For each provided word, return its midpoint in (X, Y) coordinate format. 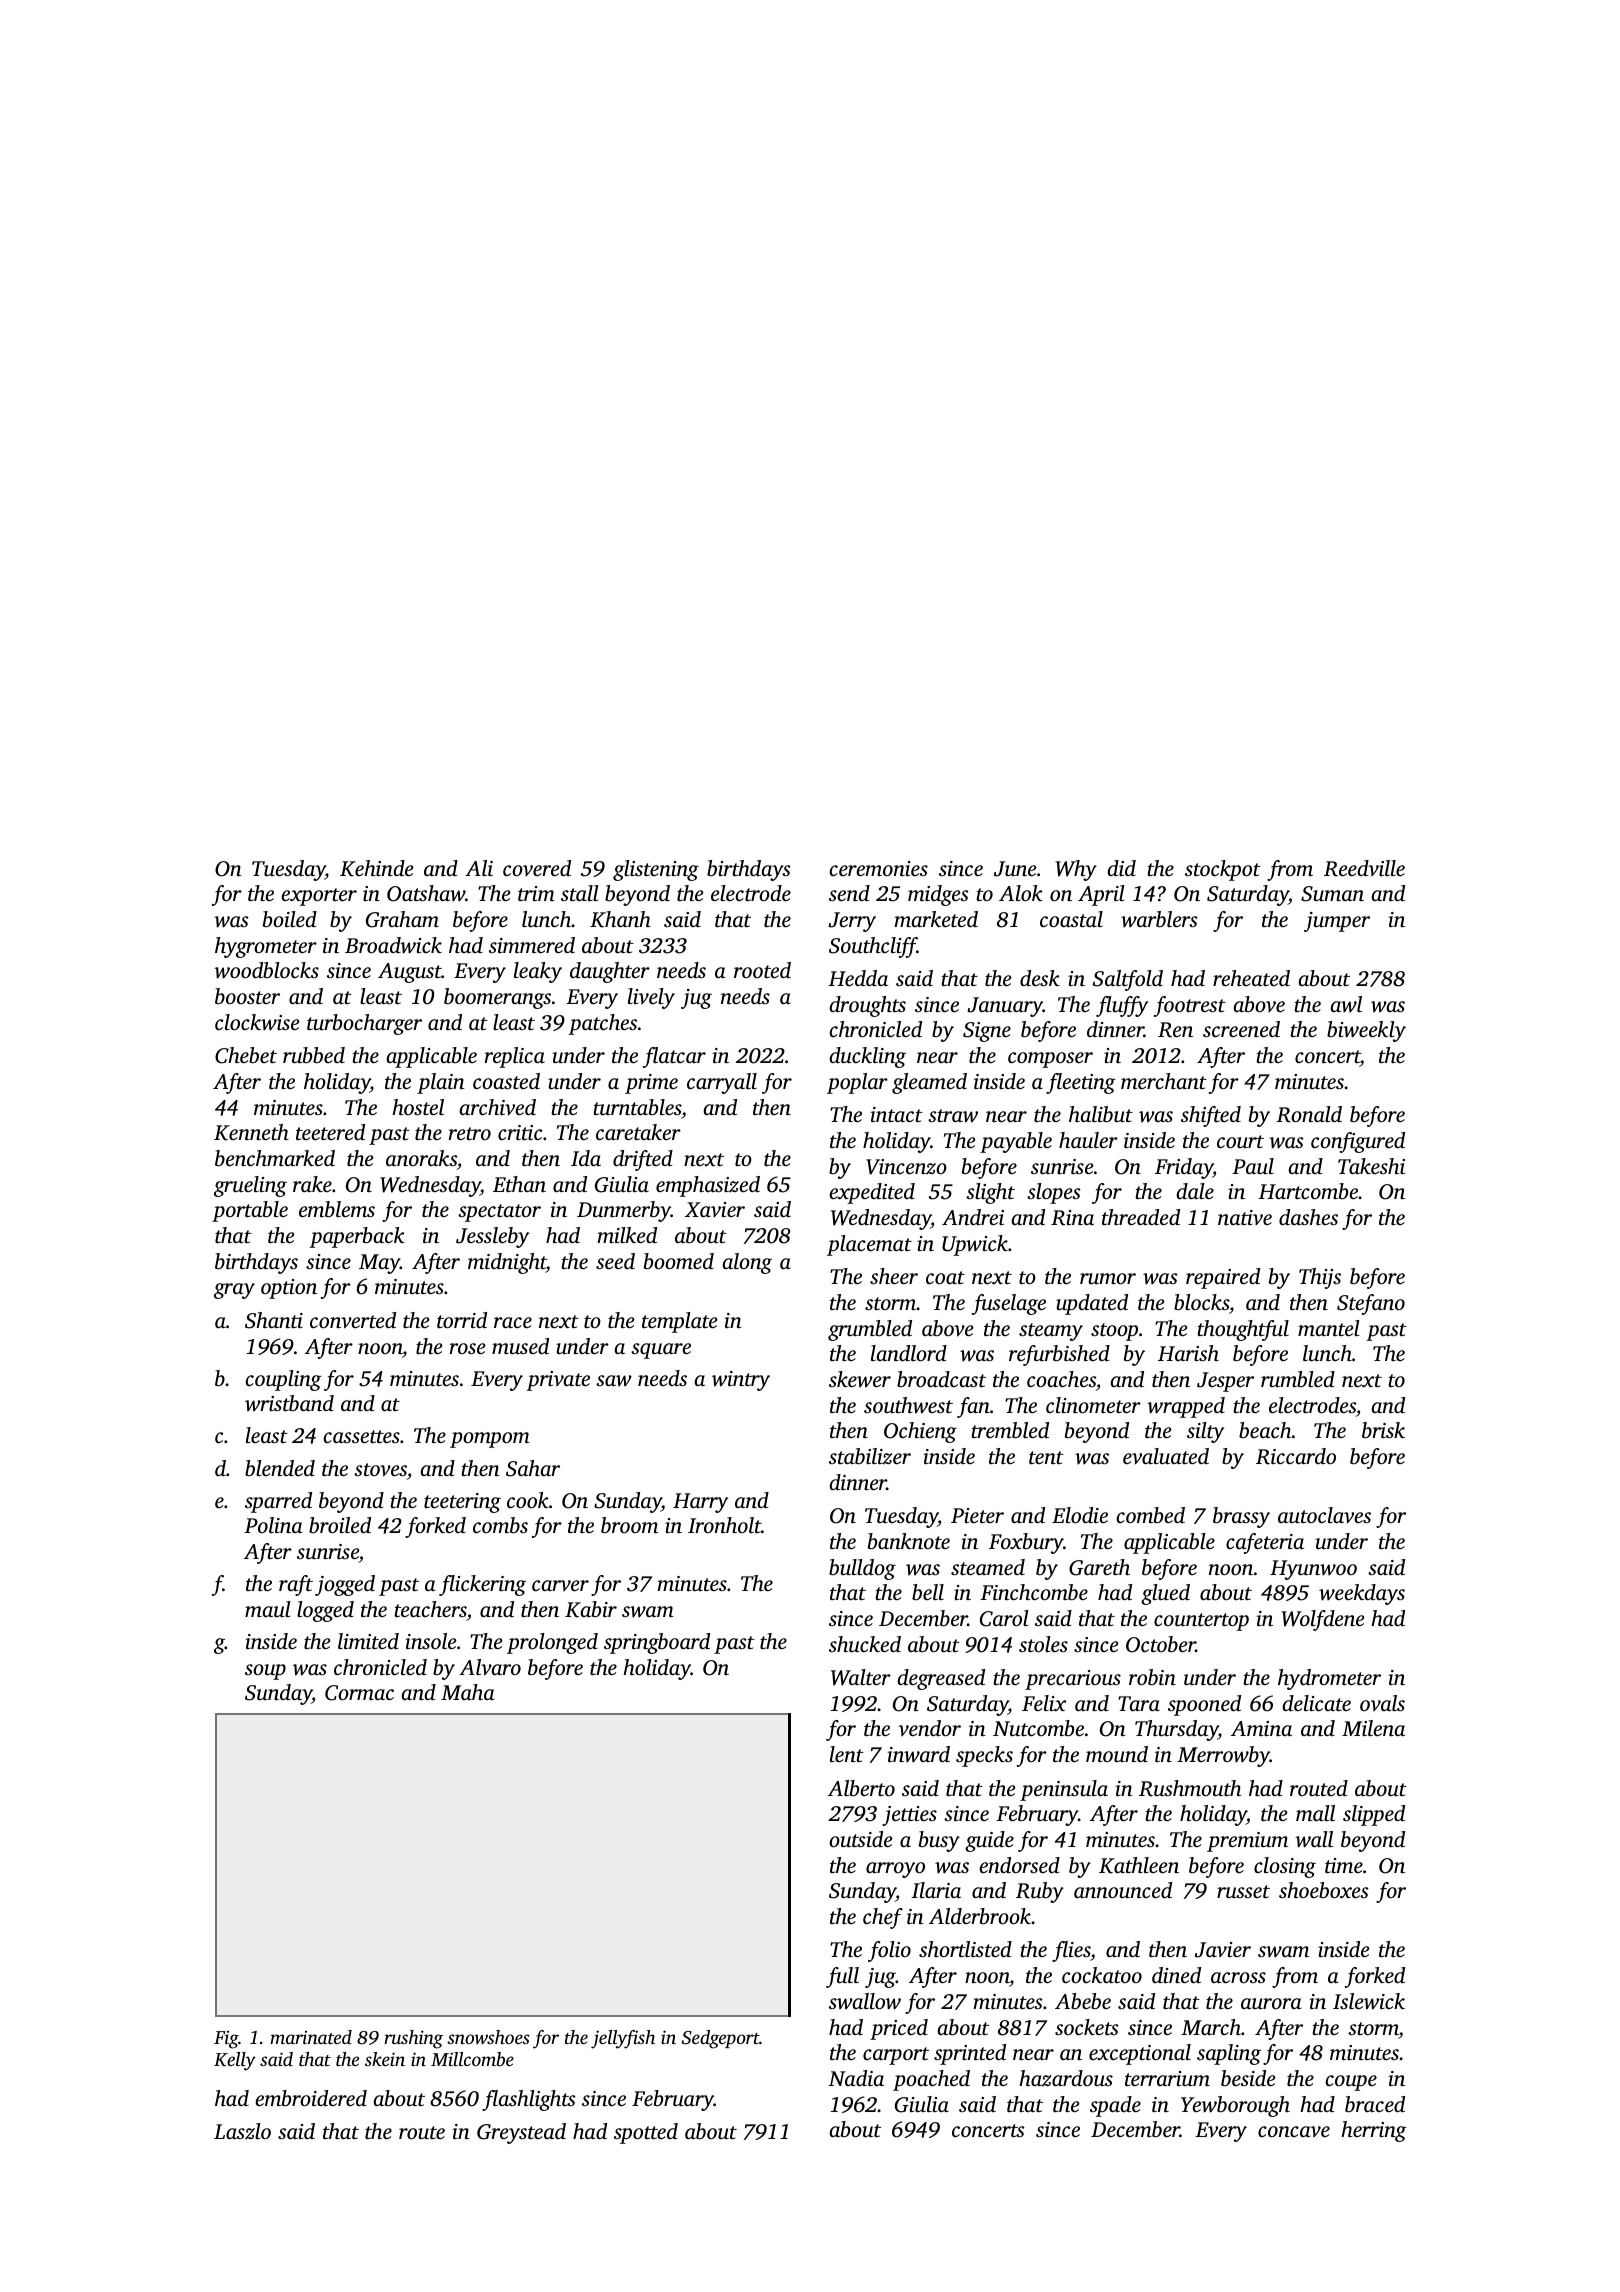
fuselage (1009, 1304)
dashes (1308, 1217)
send (849, 893)
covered (537, 868)
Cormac (359, 1693)
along (747, 1263)
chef (883, 1918)
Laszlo (242, 2131)
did (1121, 868)
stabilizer (870, 1456)
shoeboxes (1324, 1890)
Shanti (274, 1320)
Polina (273, 1525)
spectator (499, 1213)
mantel (1329, 1328)
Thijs (1320, 1278)
